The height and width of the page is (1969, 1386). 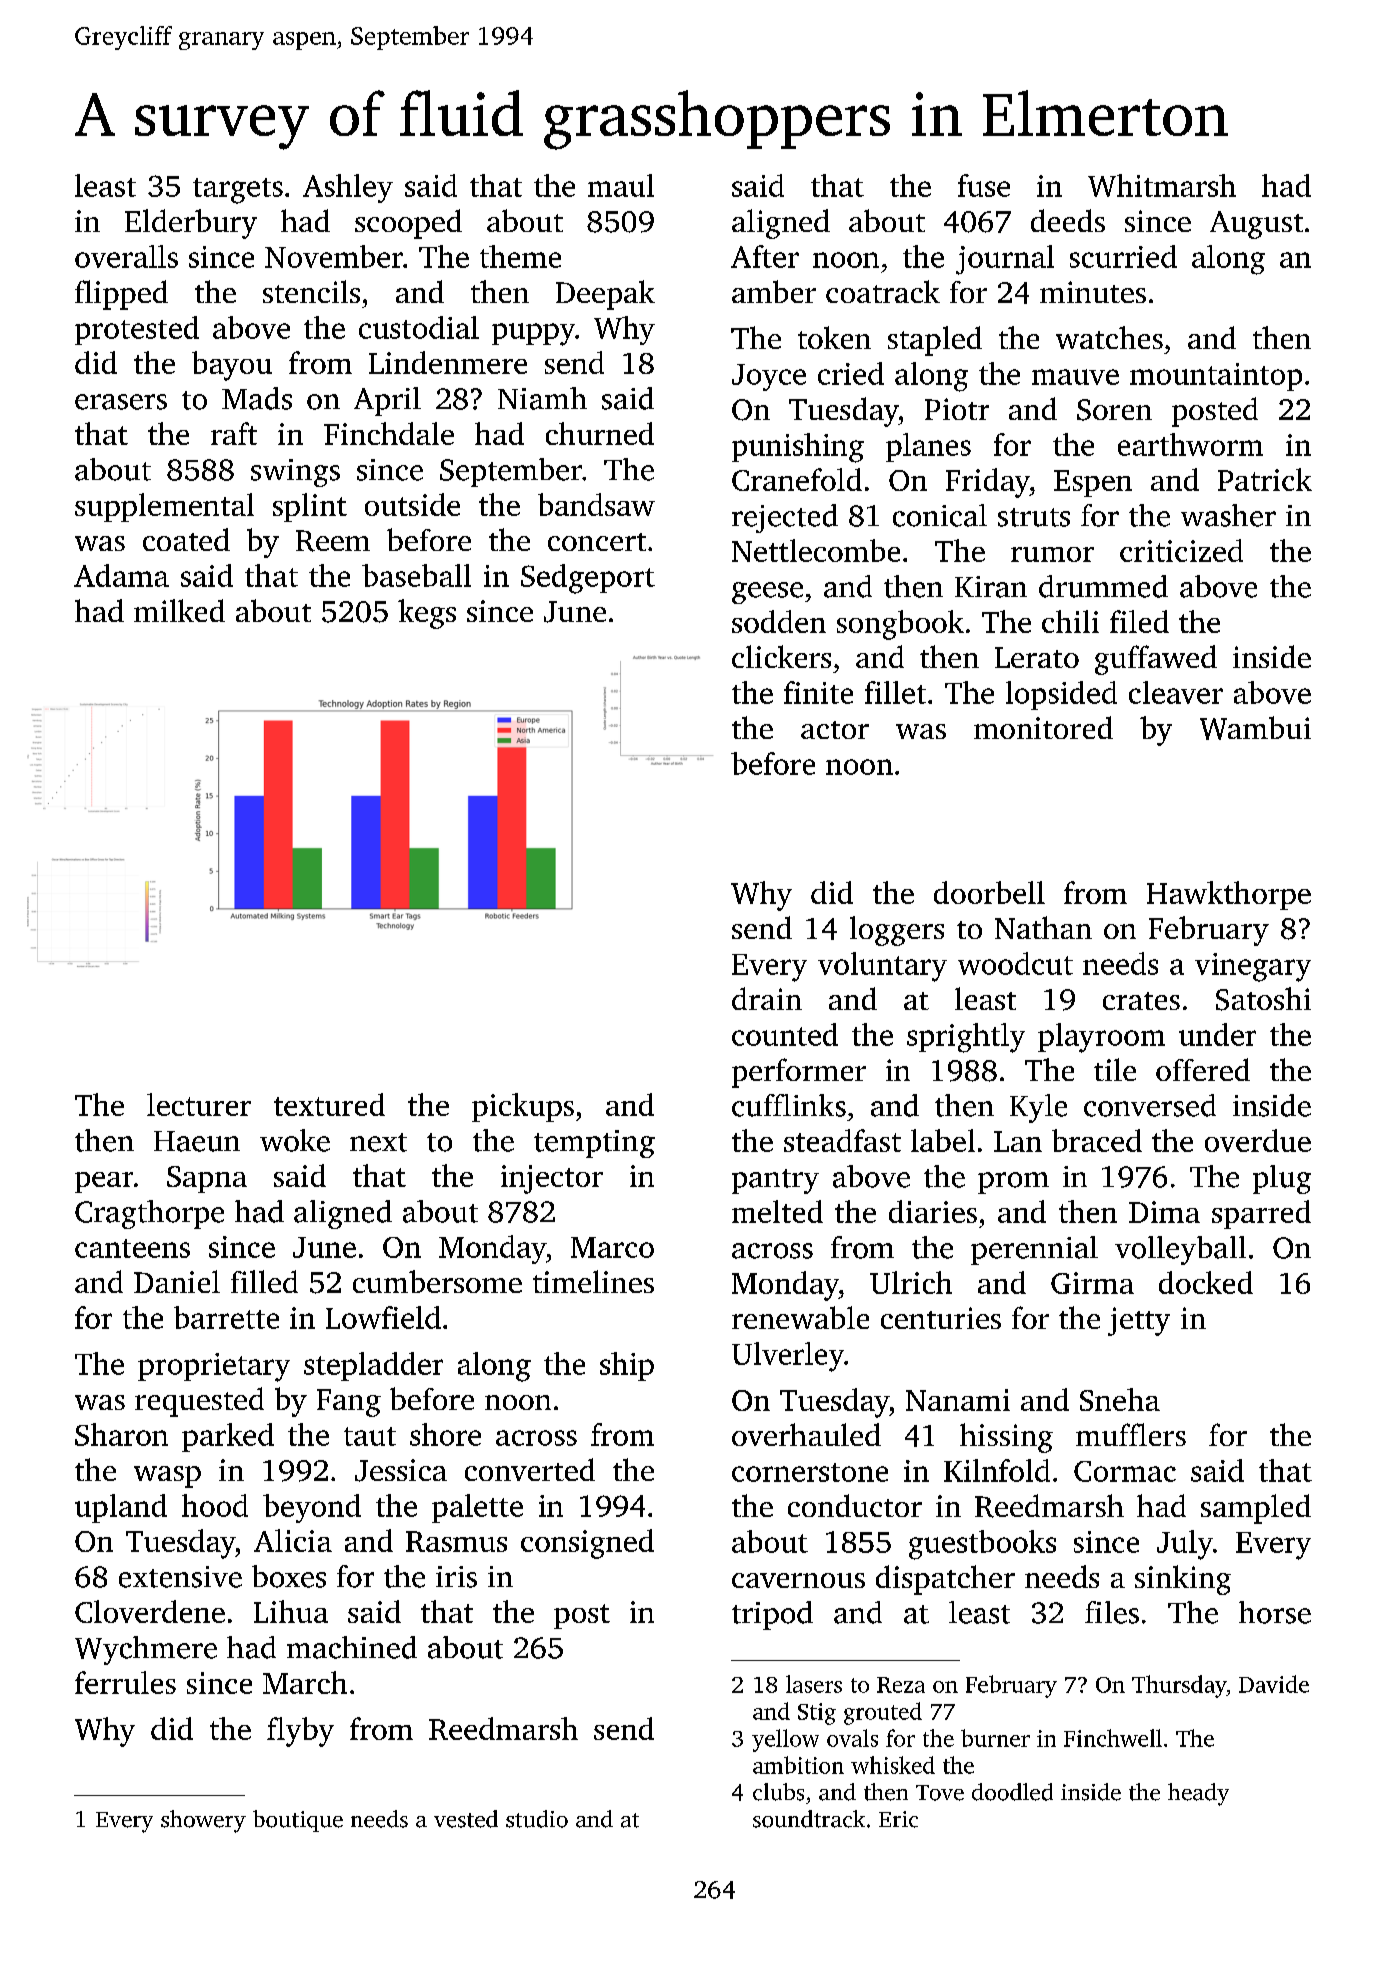 I want to click on protested, so click(x=137, y=330).
